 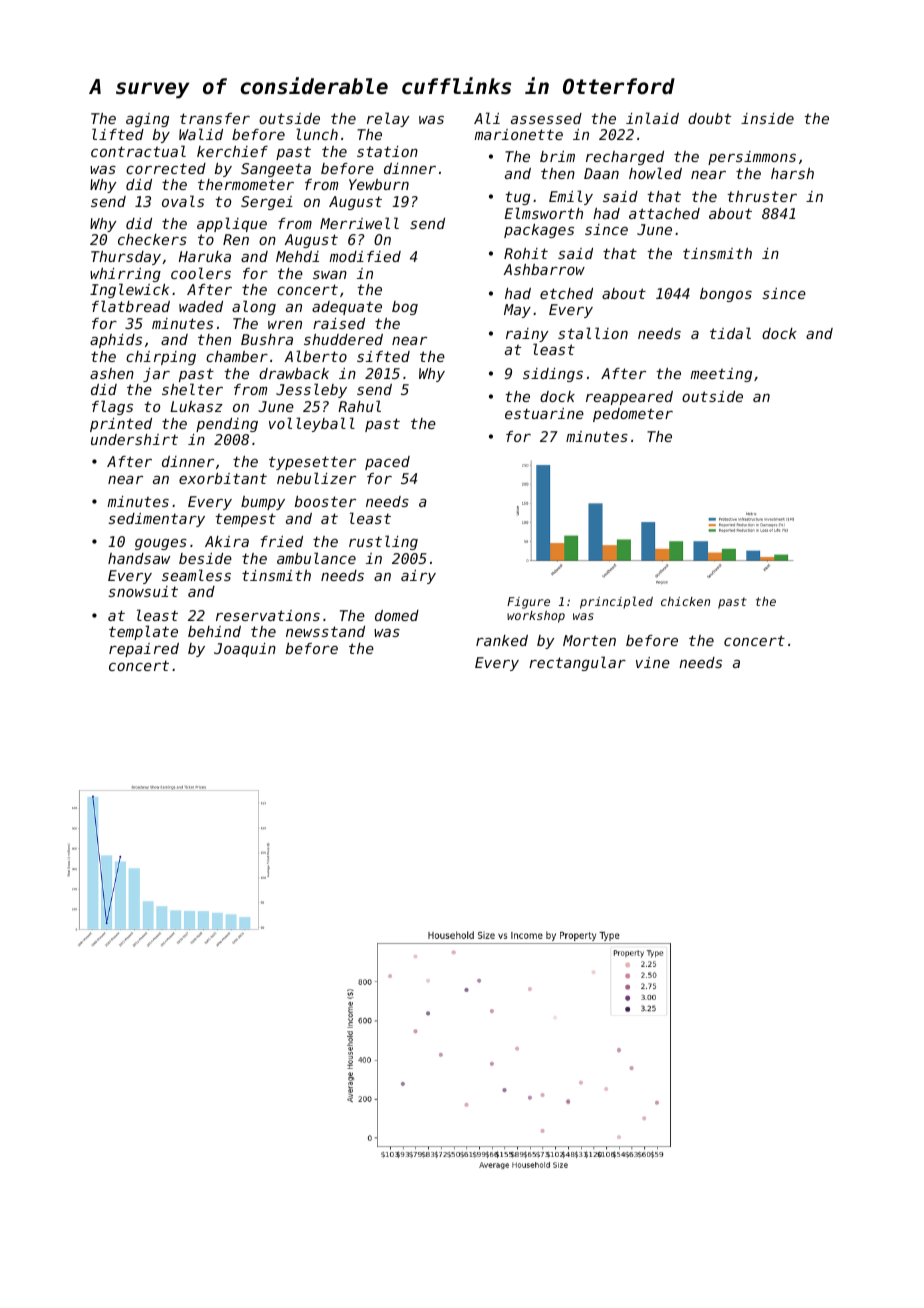 I want to click on flags, so click(x=112, y=407).
